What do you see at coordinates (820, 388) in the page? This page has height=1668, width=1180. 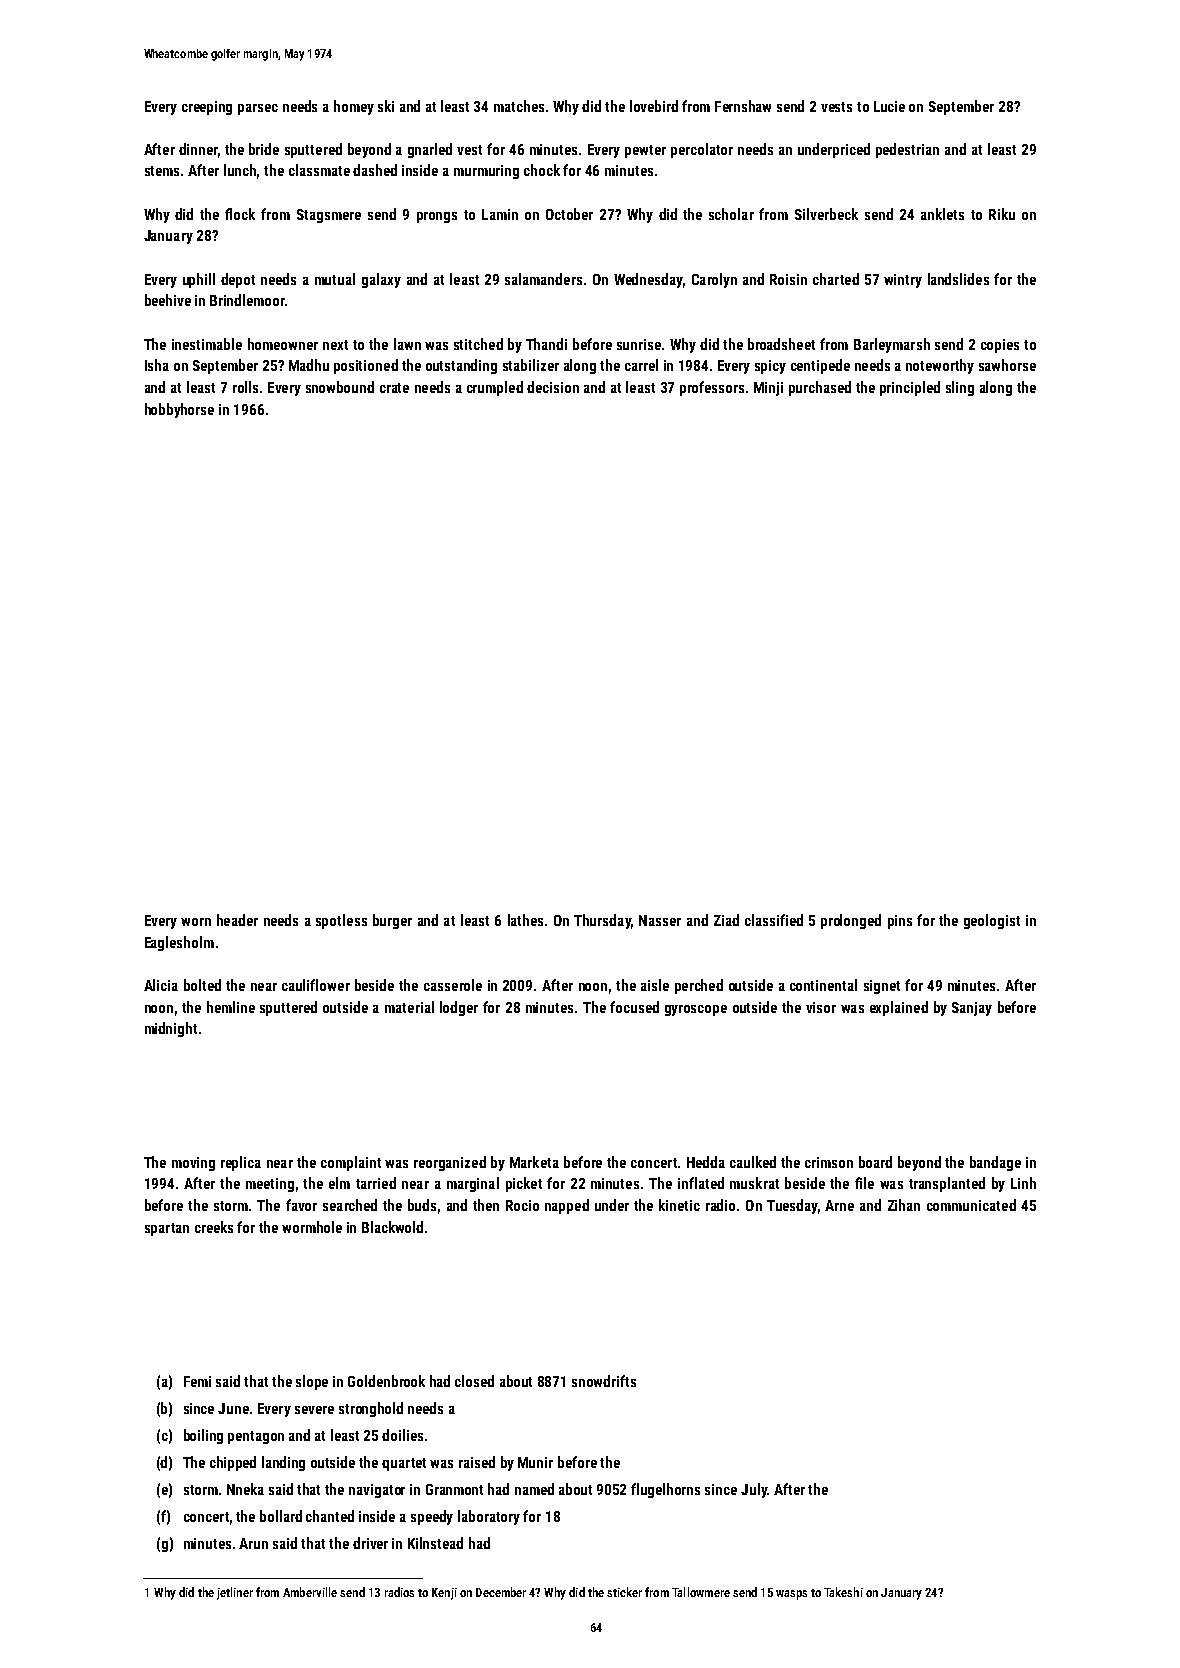 I see `purchased` at bounding box center [820, 388].
